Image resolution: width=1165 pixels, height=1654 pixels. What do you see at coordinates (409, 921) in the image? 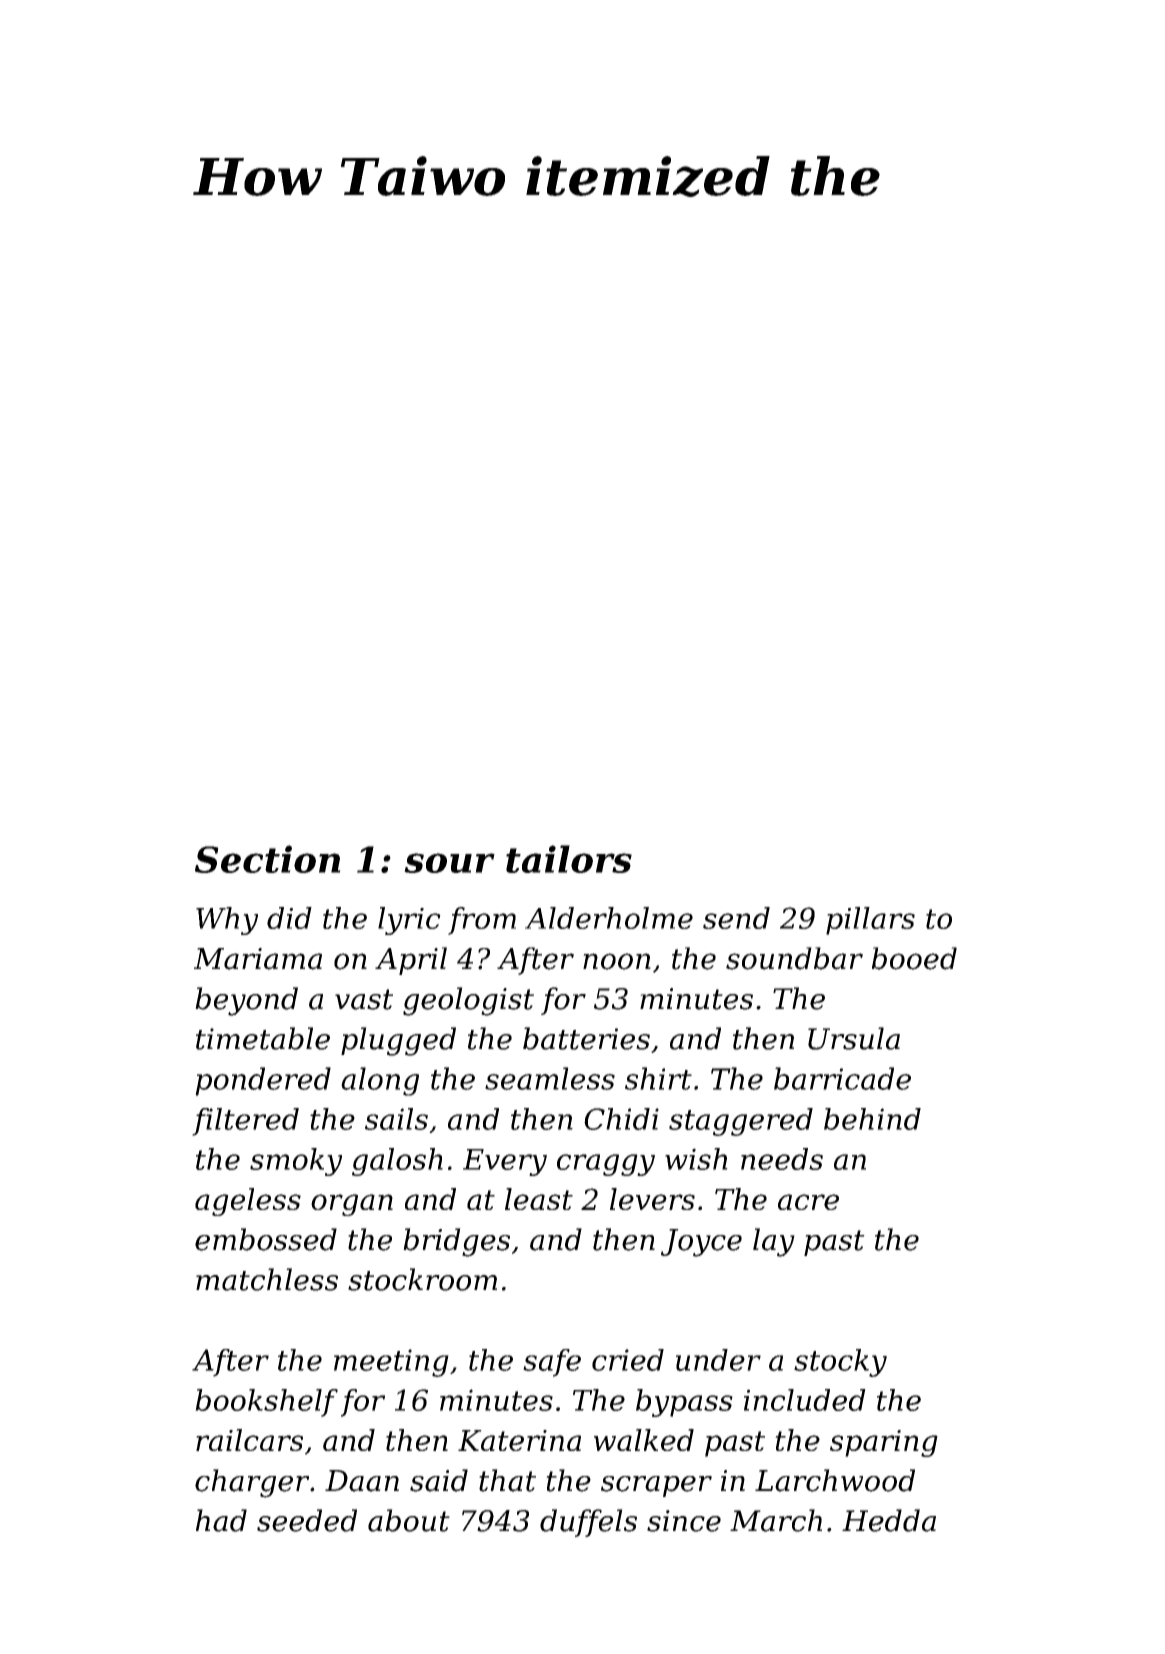
I see `lyric` at bounding box center [409, 921].
